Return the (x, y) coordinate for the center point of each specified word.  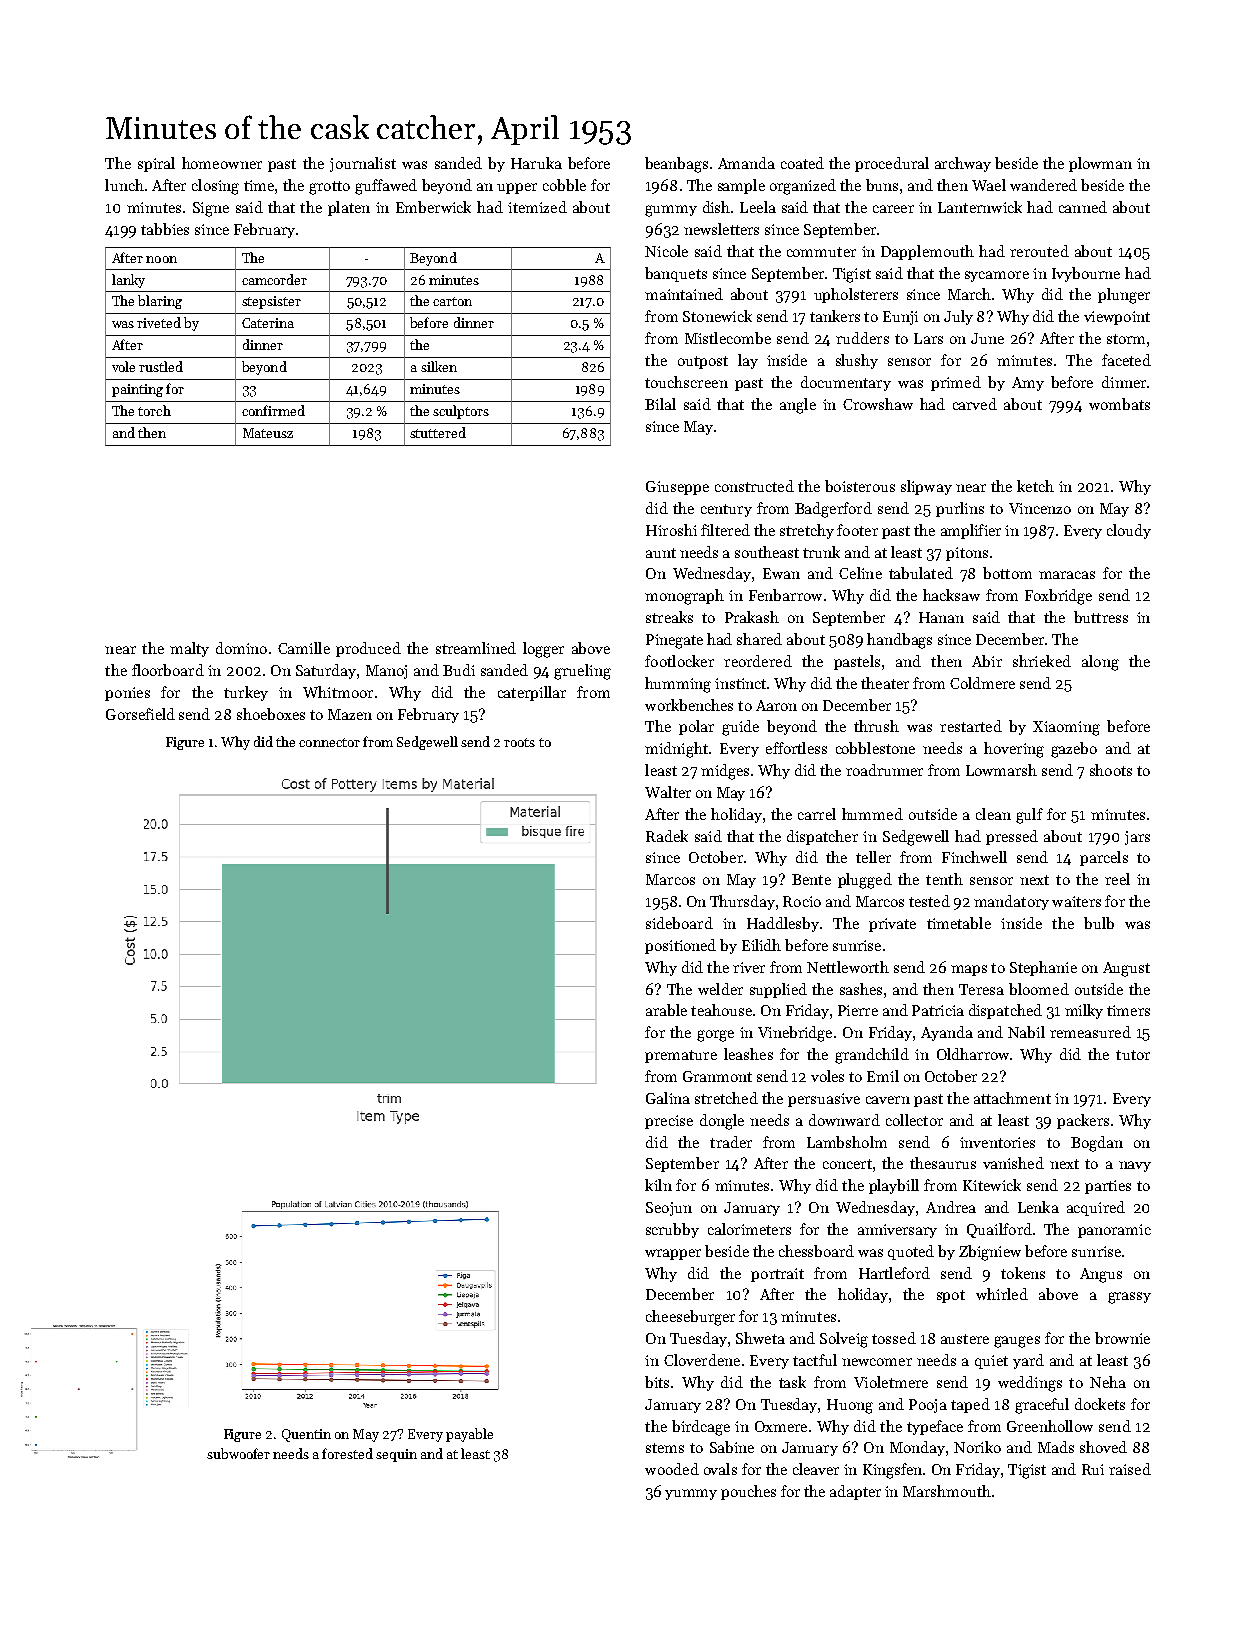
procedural (892, 164)
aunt (661, 553)
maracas (1067, 575)
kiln (658, 1185)
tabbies (165, 229)
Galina (668, 1098)
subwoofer (238, 1453)
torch (154, 410)
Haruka (536, 163)
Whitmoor (338, 692)
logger (543, 650)
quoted (911, 1252)
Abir (987, 661)
